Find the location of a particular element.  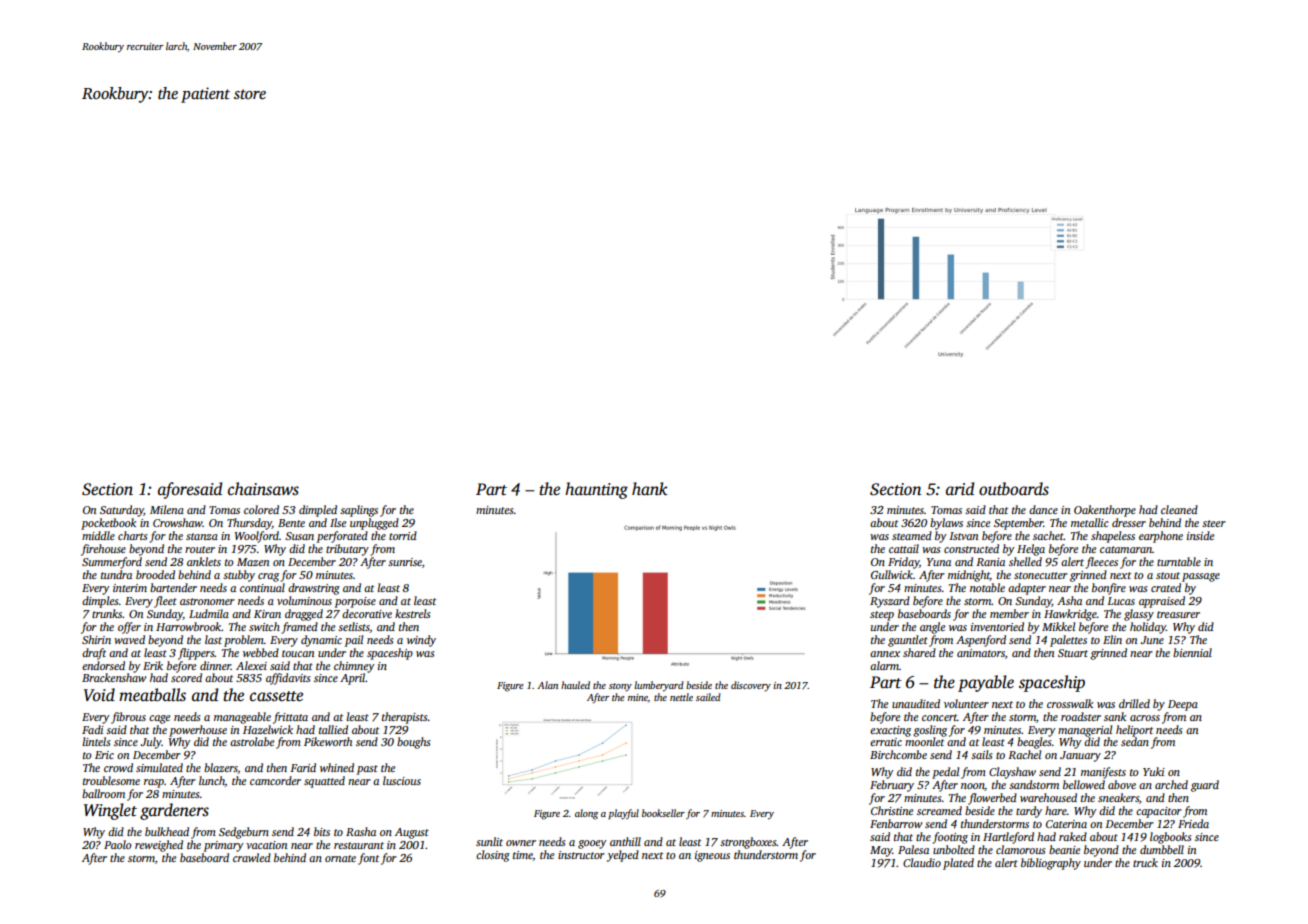

haunting is located at coordinates (596, 490).
